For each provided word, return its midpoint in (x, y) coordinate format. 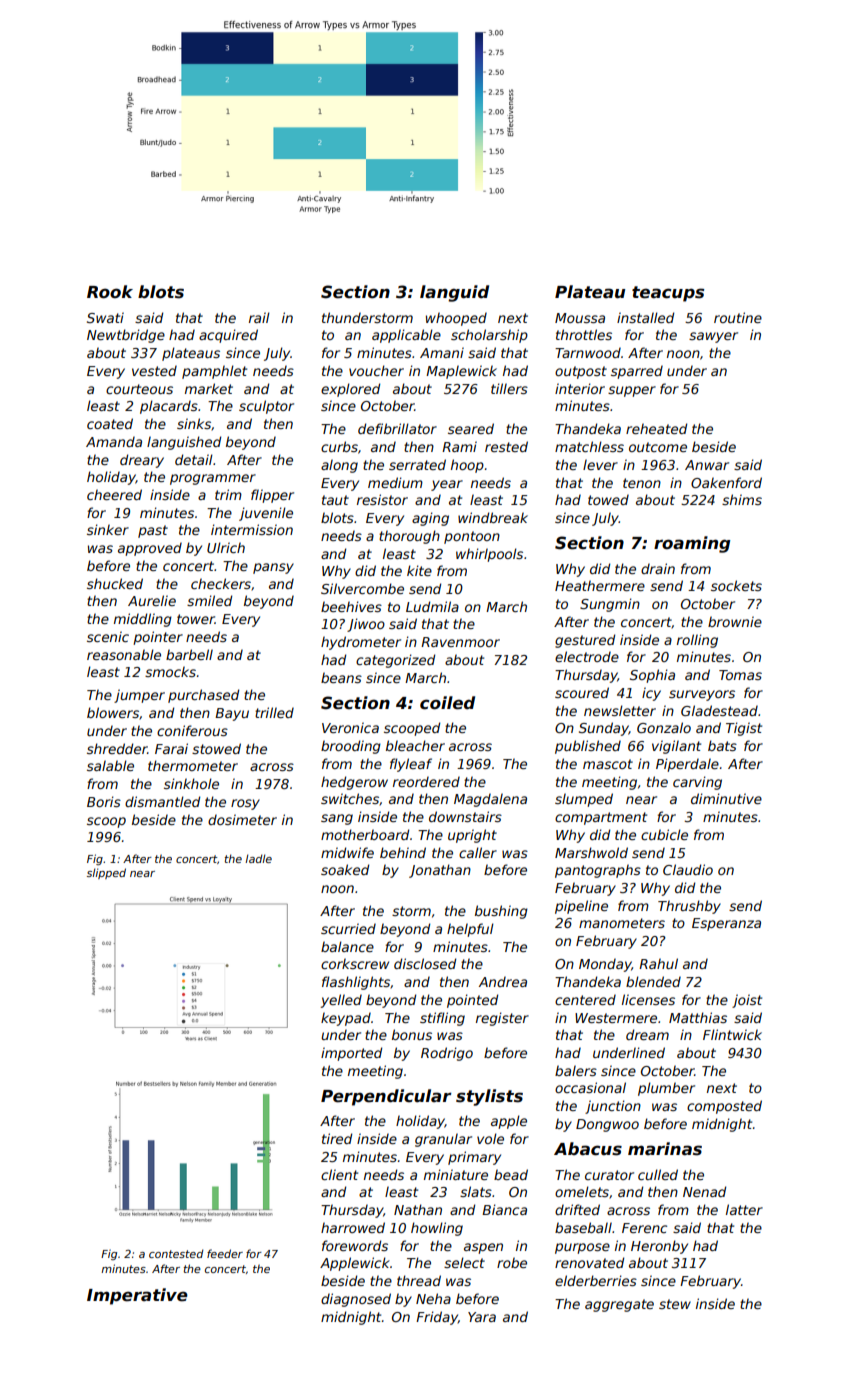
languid (454, 293)
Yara (482, 1317)
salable (110, 765)
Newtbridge (126, 336)
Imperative (137, 1296)
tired (337, 1138)
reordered (426, 781)
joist (747, 1001)
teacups (668, 294)
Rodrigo (447, 1054)
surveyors (702, 695)
